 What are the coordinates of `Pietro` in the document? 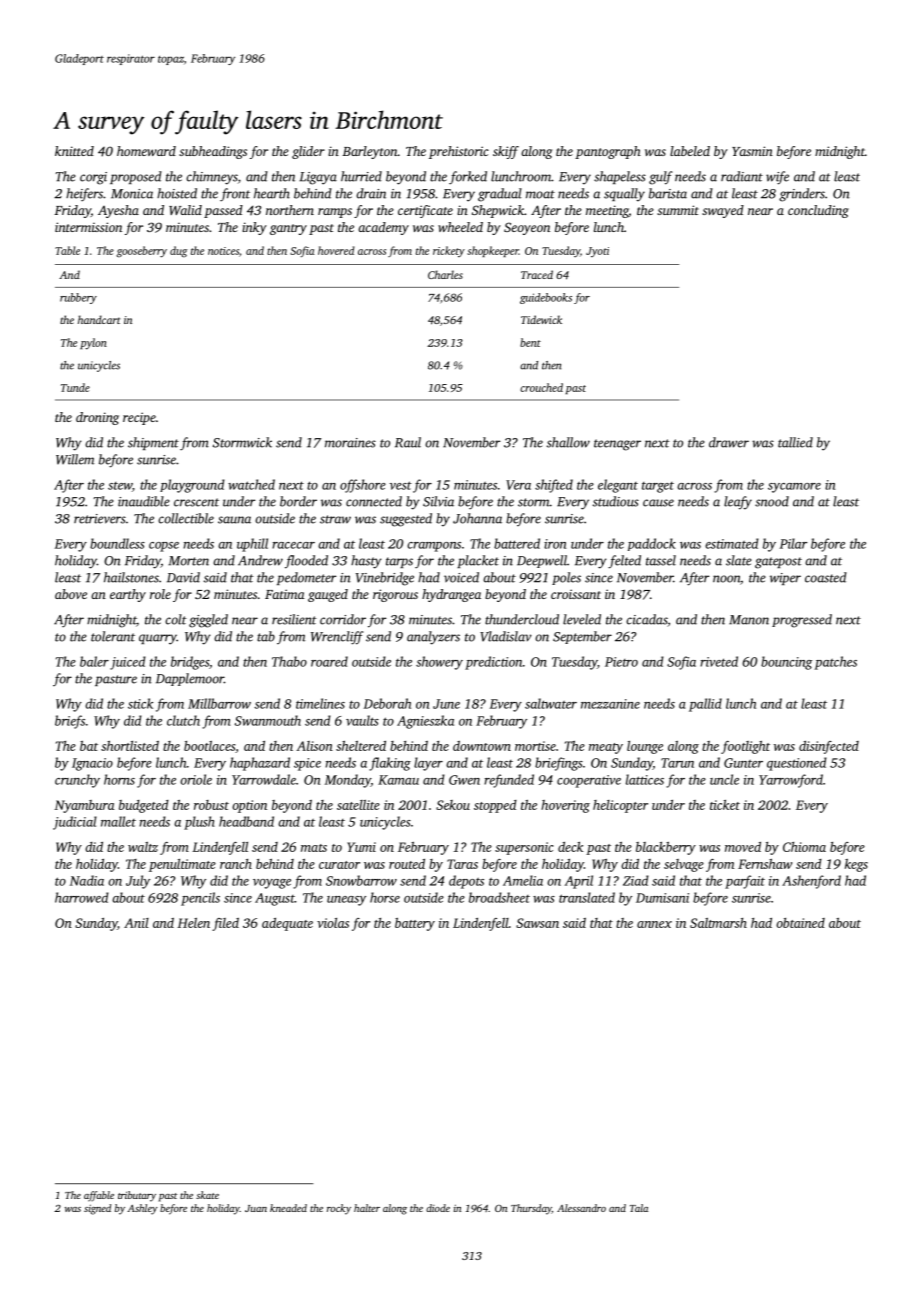 It's located at (621, 662).
